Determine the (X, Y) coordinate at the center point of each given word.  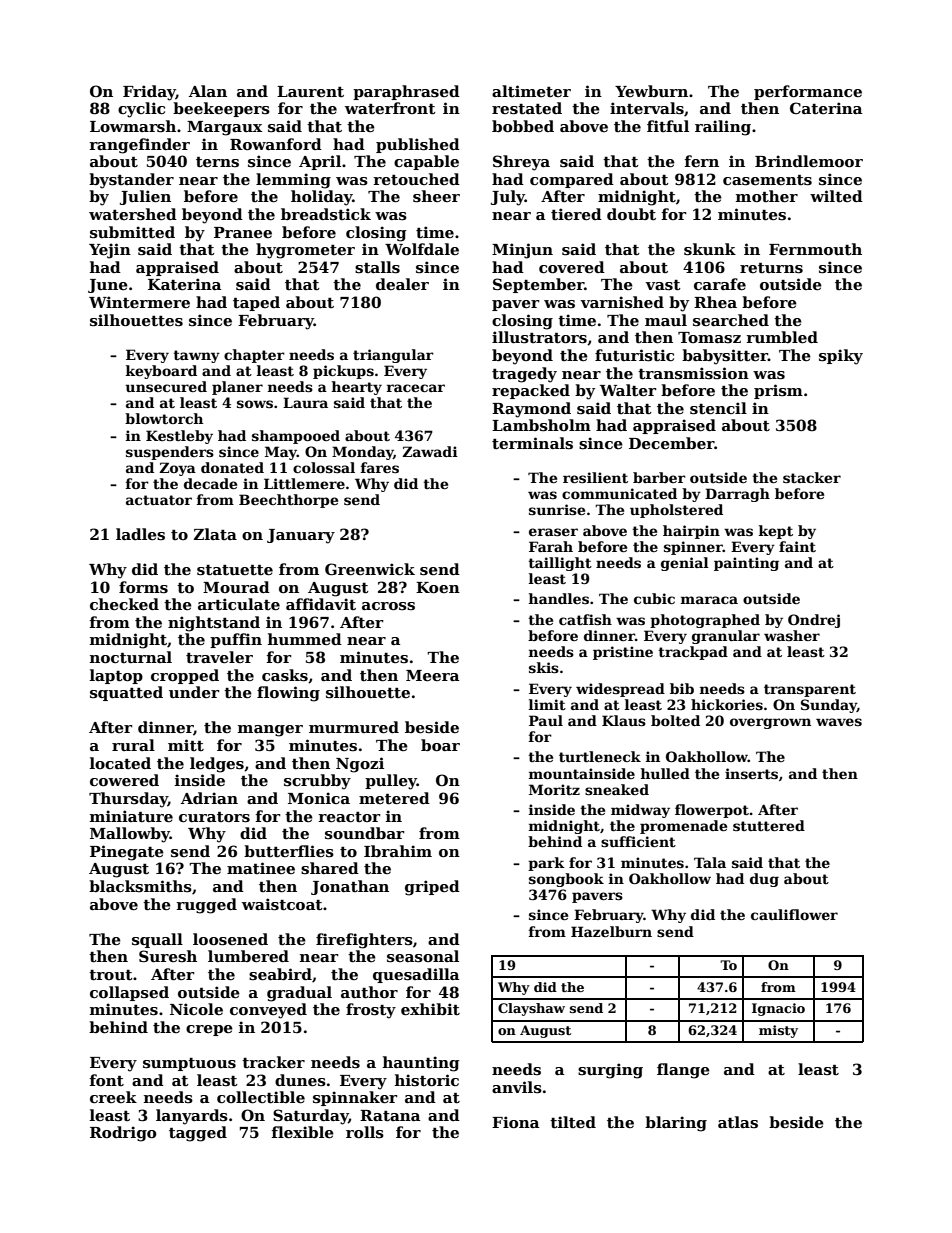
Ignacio (778, 1009)
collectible (261, 1097)
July (508, 198)
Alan (208, 91)
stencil (718, 408)
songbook (566, 880)
